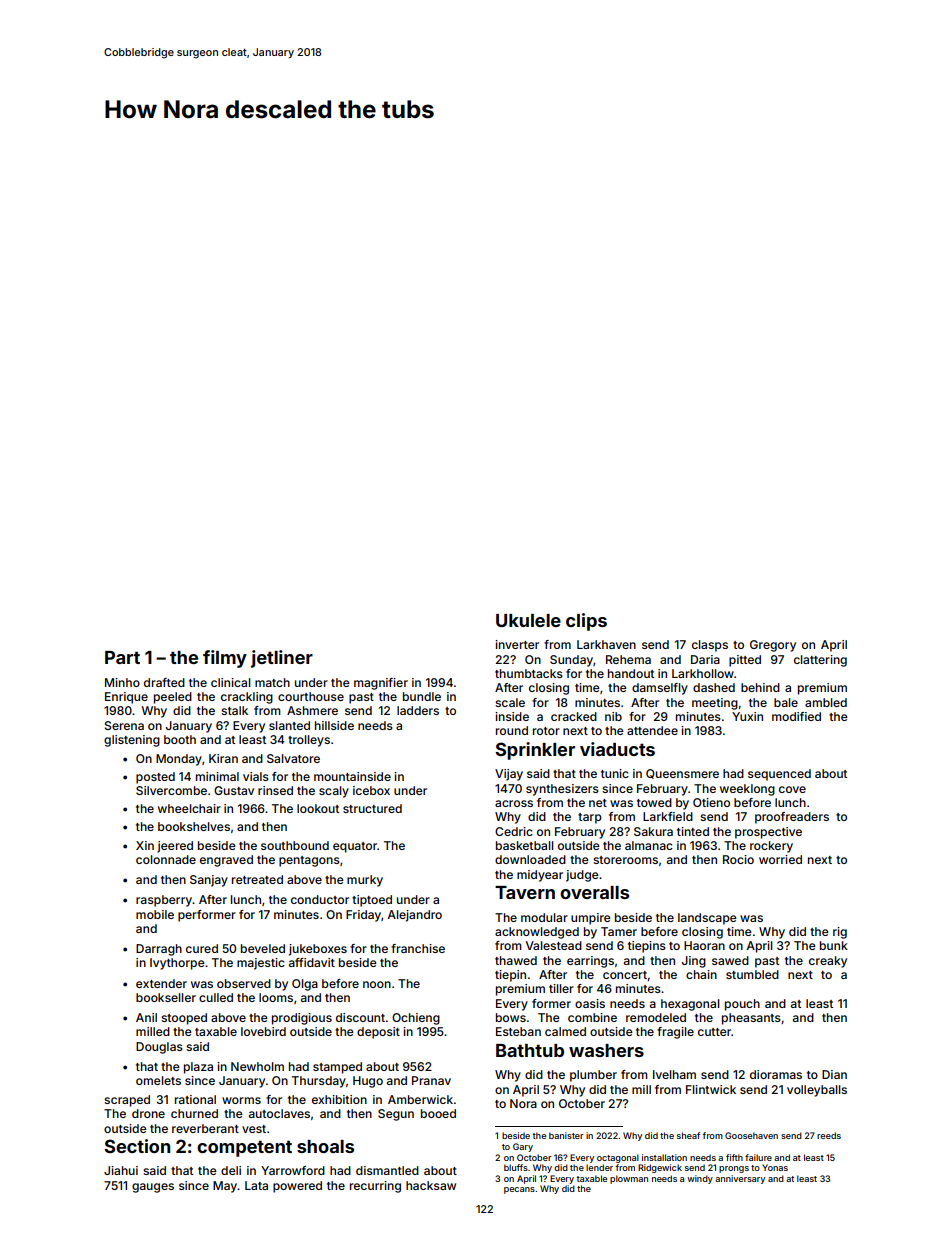 Image resolution: width=952 pixels, height=1233 pixels. What do you see at coordinates (530, 1050) in the image?
I see `Bathtub` at bounding box center [530, 1050].
